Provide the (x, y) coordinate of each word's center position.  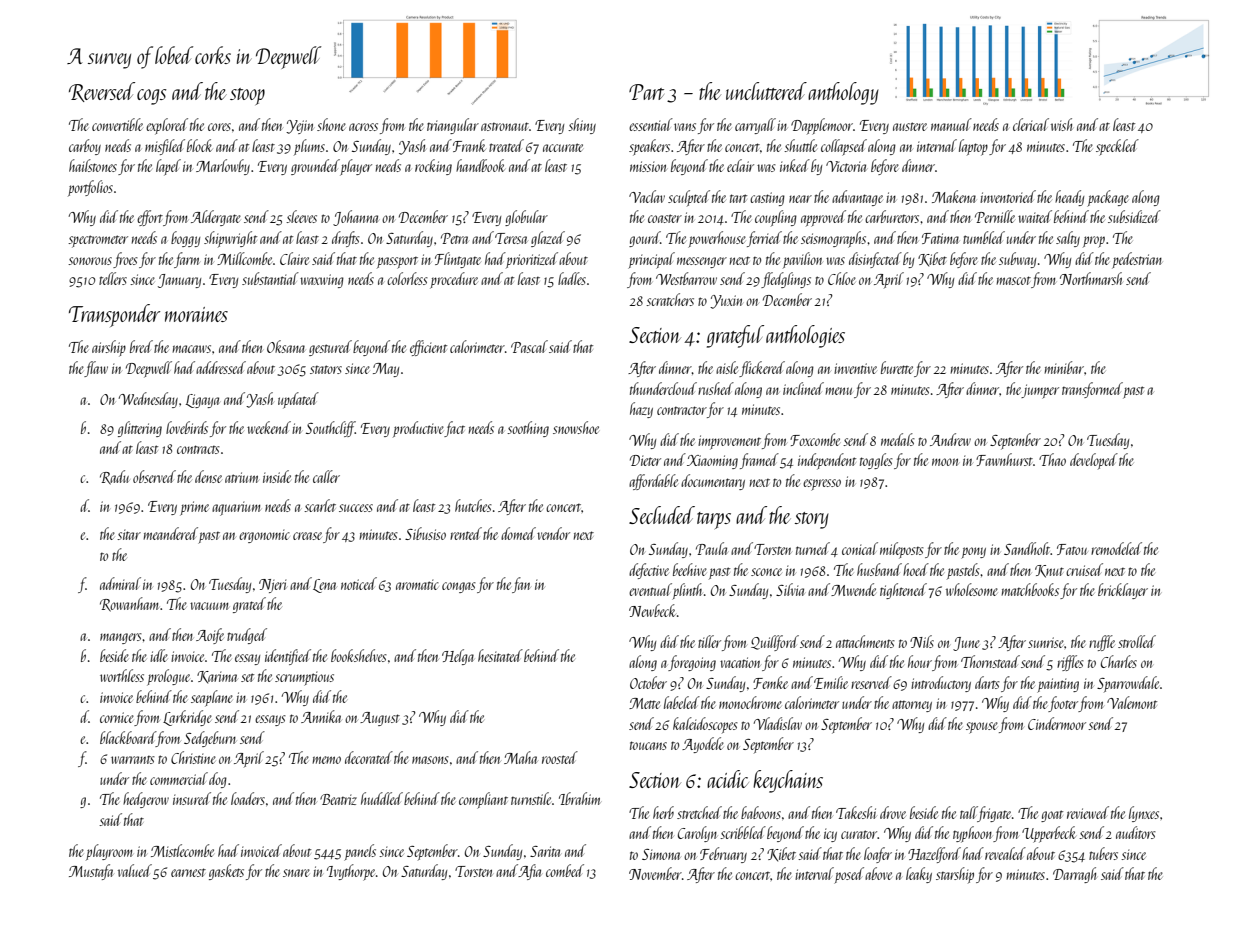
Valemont (1132, 702)
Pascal (529, 346)
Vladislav (778, 723)
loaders (248, 798)
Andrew (950, 439)
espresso (822, 485)
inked (795, 165)
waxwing (322, 281)
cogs (151, 97)
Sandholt (1027, 548)
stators (326, 369)
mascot (1014, 280)
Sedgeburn (210, 739)
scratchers (670, 299)
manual (951, 124)
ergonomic (264, 536)
